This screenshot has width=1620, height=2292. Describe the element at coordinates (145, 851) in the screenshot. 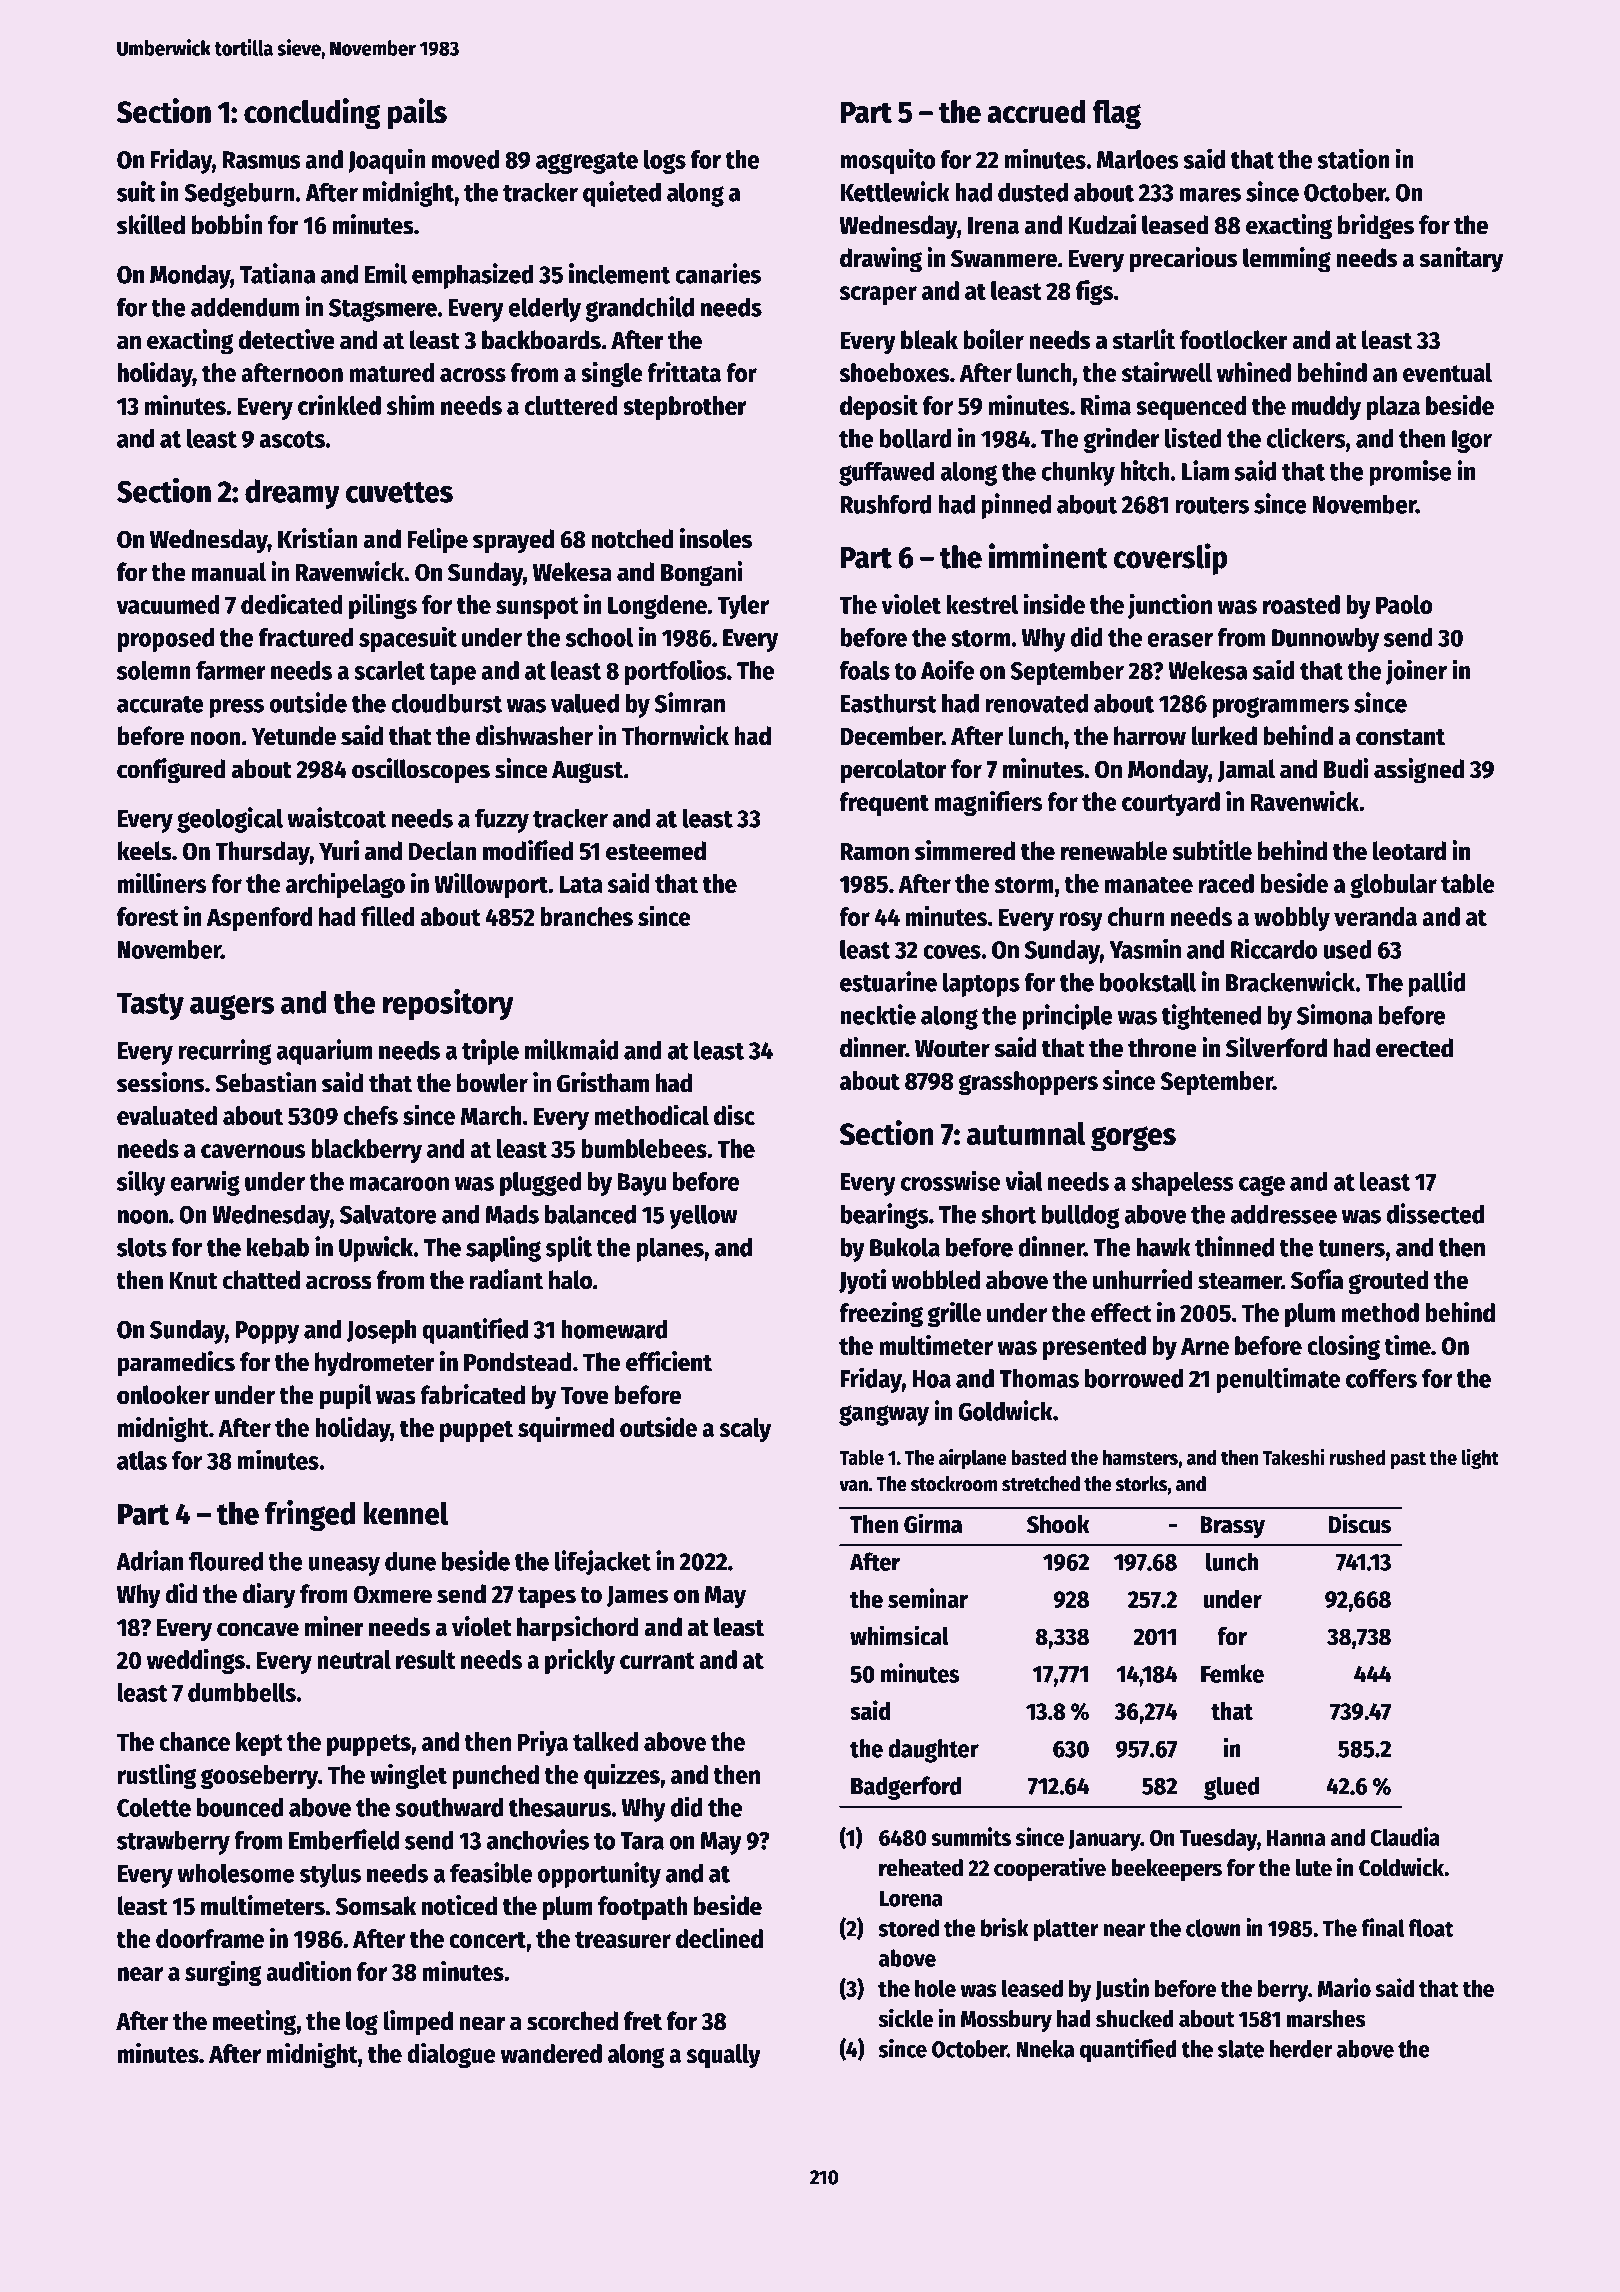

I see `keels` at that location.
